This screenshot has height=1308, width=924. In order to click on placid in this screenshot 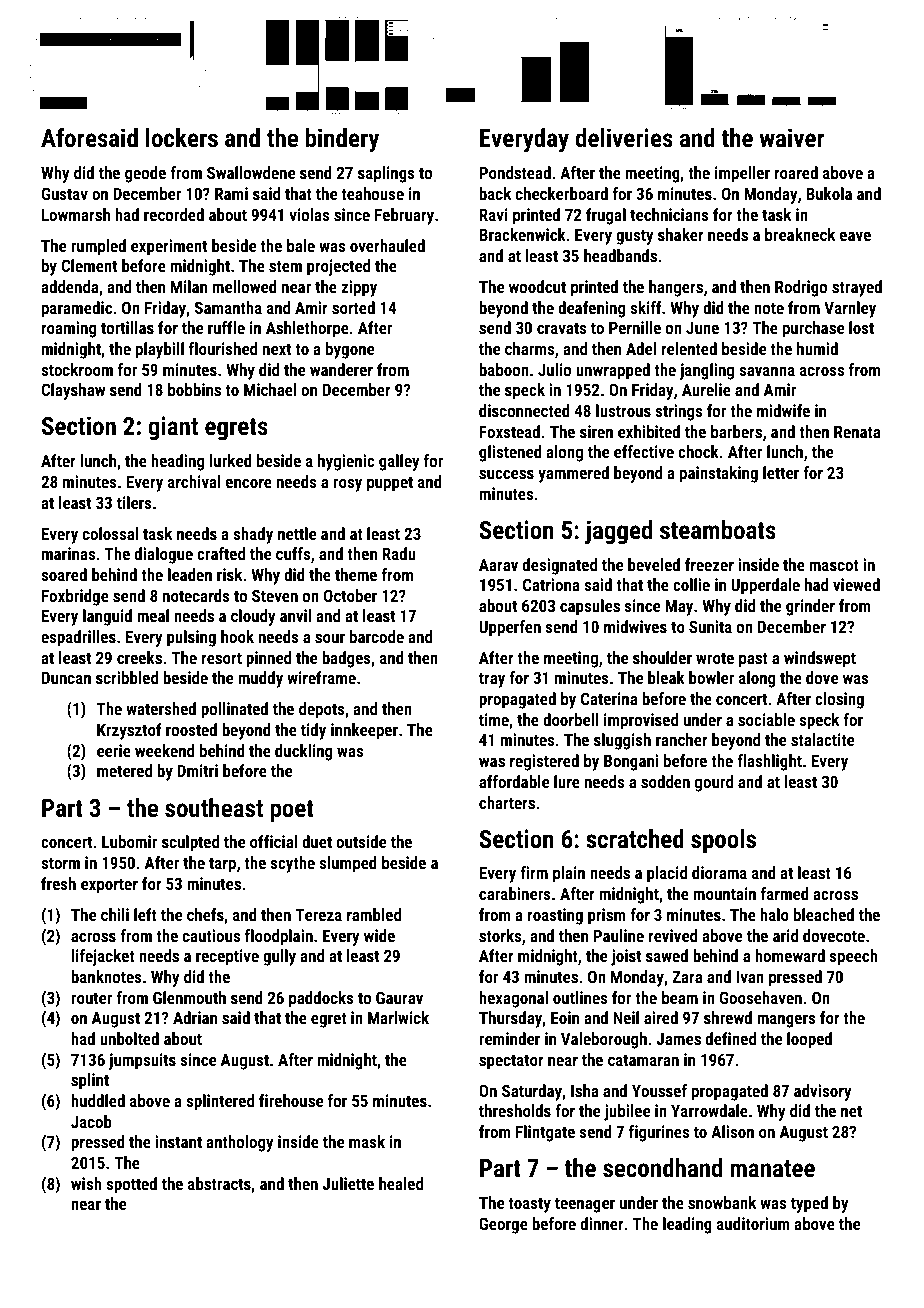, I will do `click(667, 874)`.
